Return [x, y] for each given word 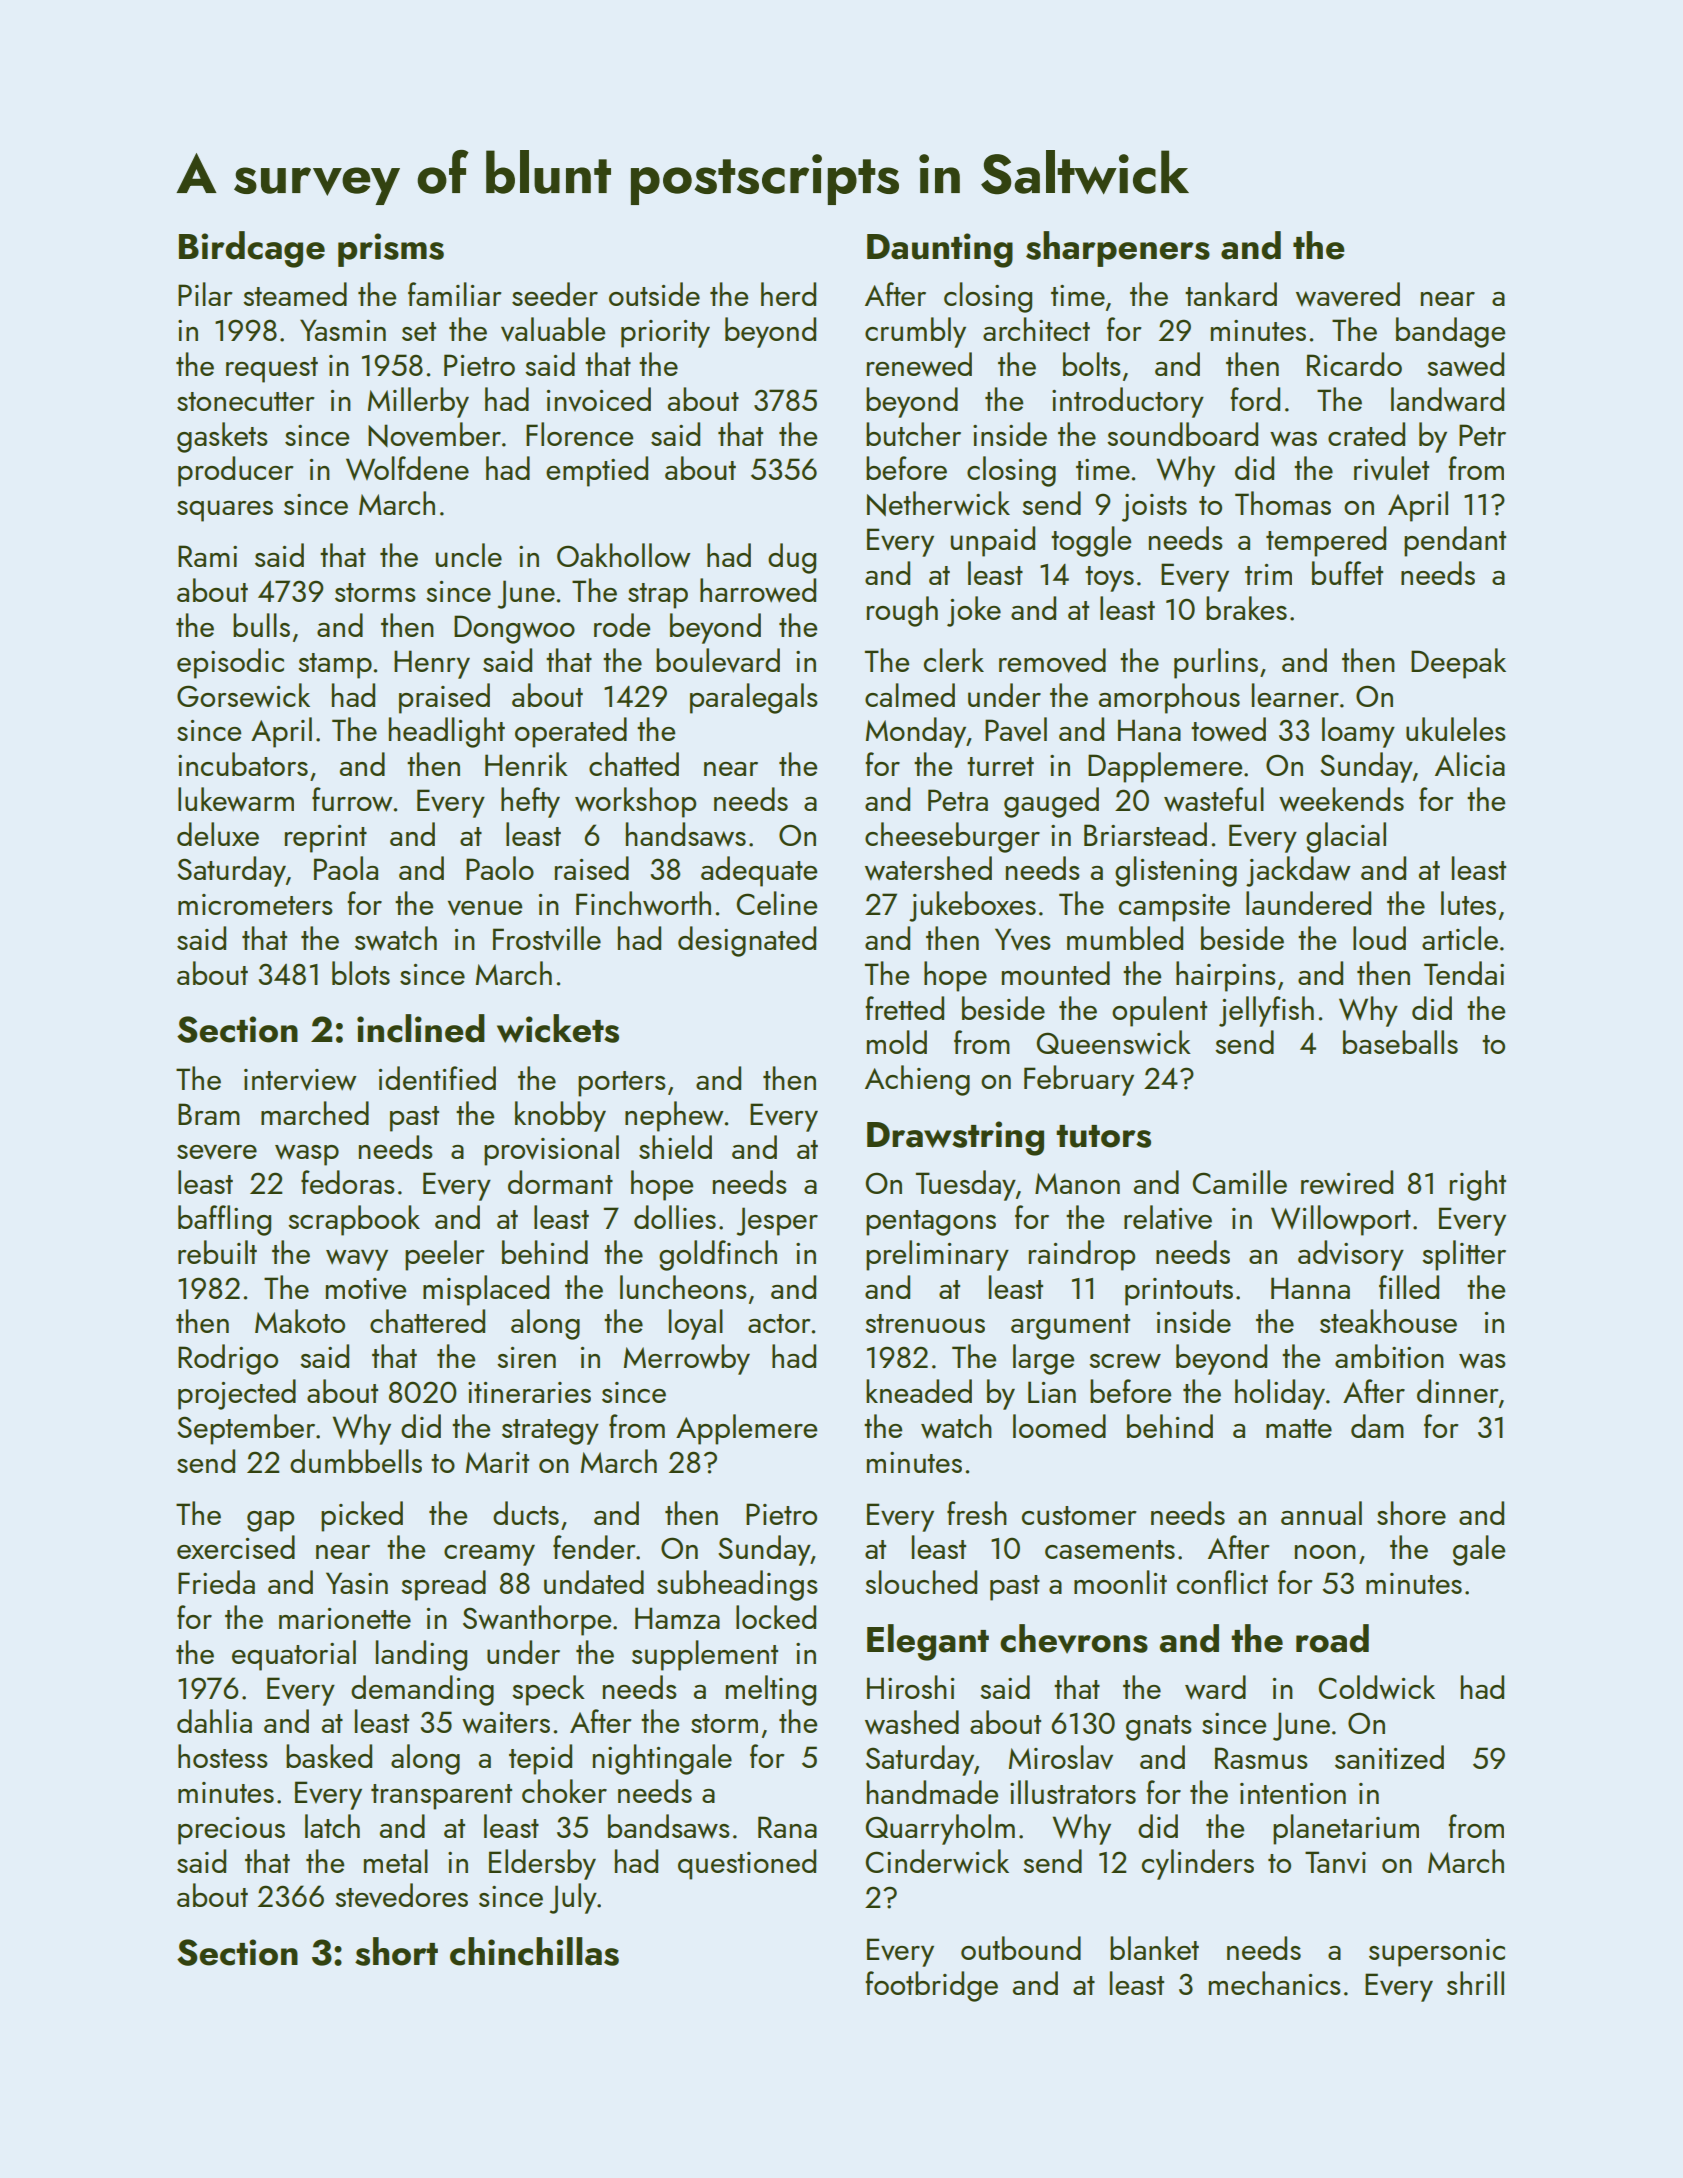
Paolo [500, 868]
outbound [1021, 1948]
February [1079, 1080]
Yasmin [343, 330]
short [396, 1951]
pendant [1455, 541]
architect [1036, 329]
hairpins [1226, 976]
